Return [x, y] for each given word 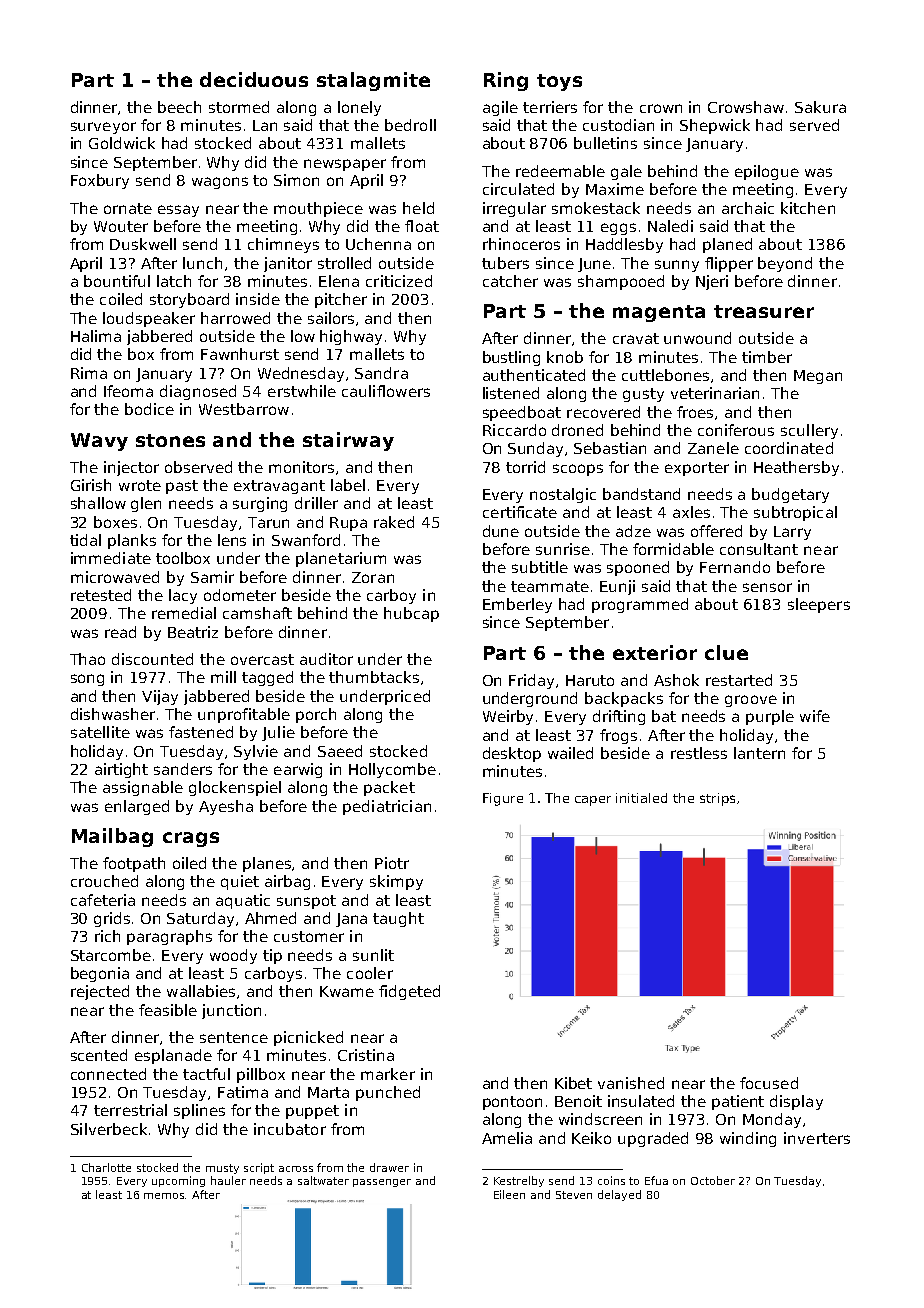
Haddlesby [624, 245]
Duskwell [143, 244]
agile [500, 108]
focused [769, 1083]
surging [260, 504]
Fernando [735, 567]
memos [165, 1196]
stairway [348, 441]
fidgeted [409, 992]
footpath [134, 864]
